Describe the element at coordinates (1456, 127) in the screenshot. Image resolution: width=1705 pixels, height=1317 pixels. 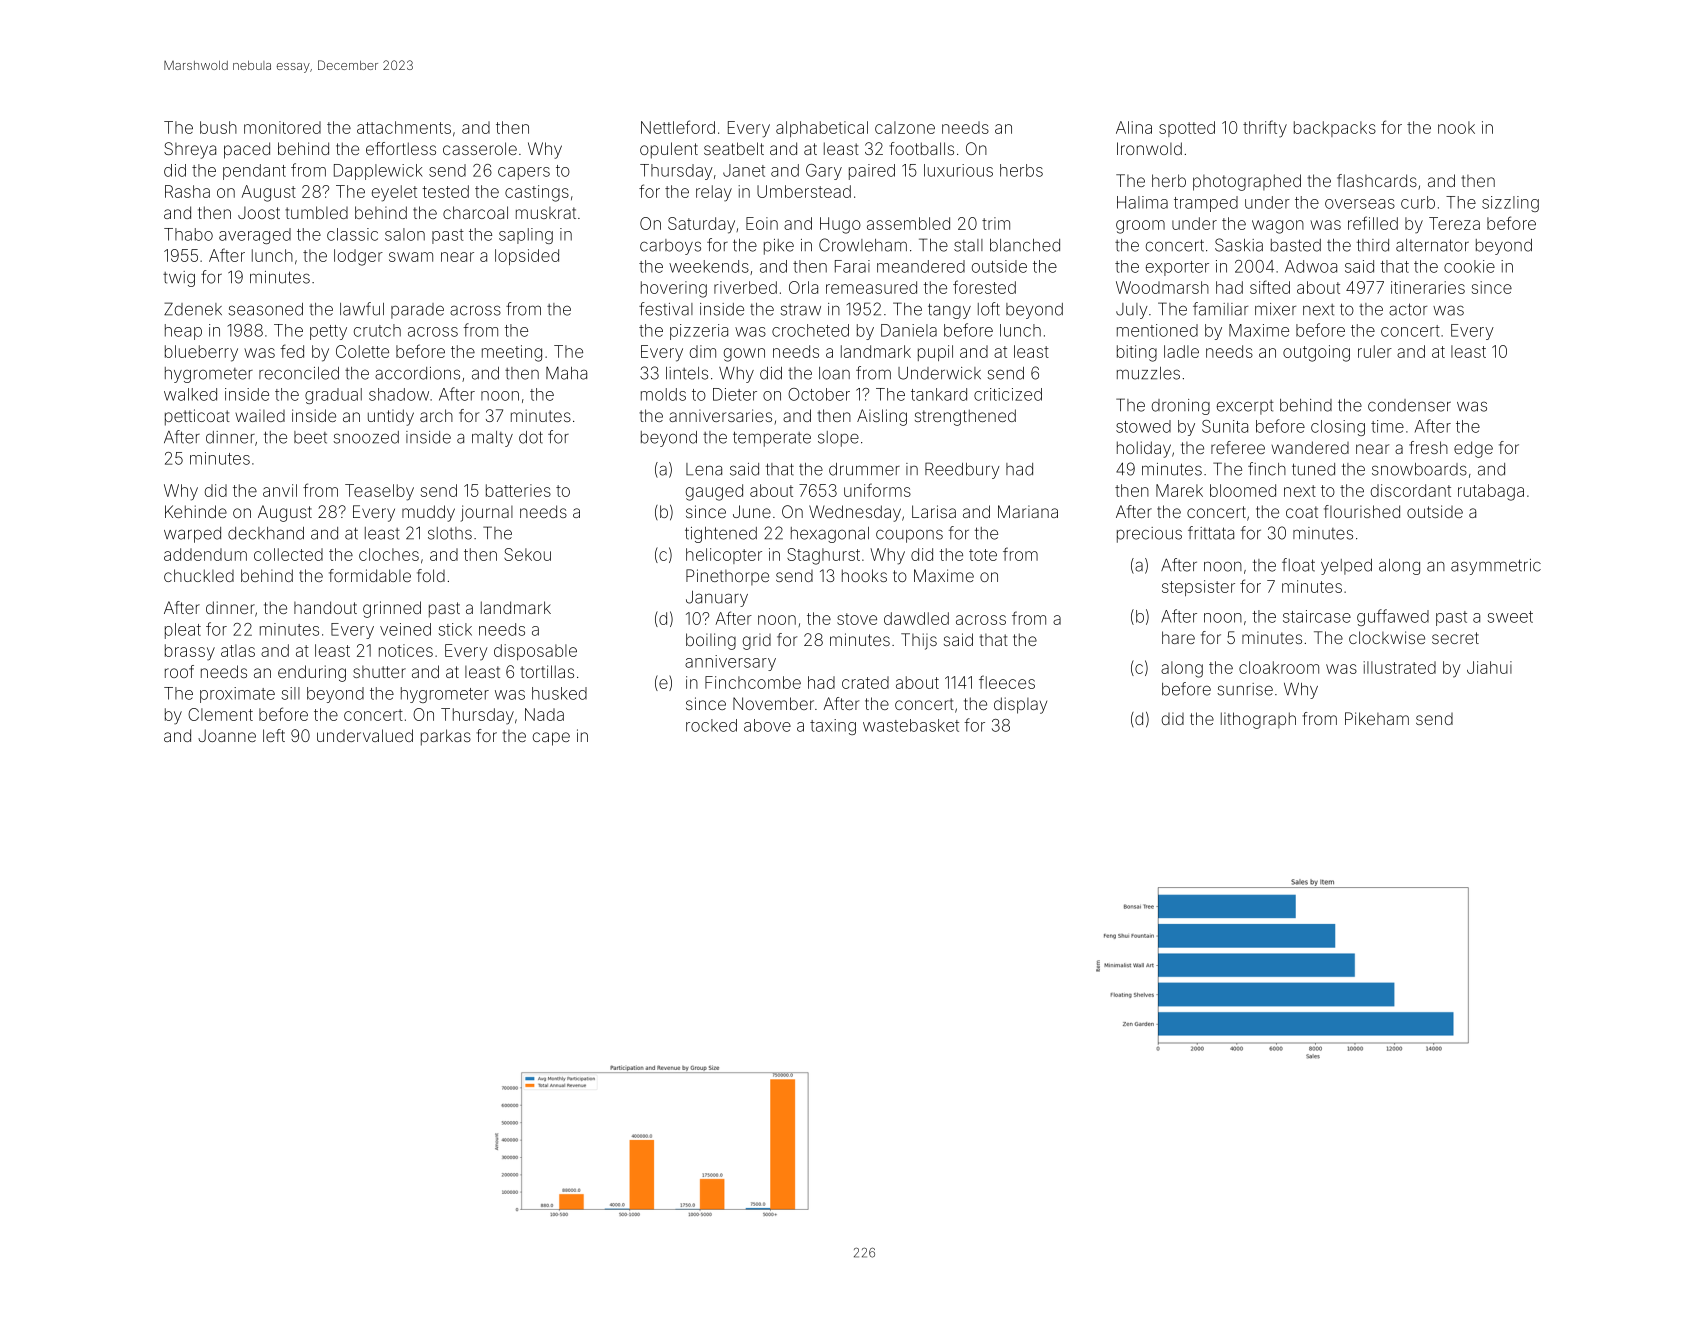
I see `nook` at that location.
